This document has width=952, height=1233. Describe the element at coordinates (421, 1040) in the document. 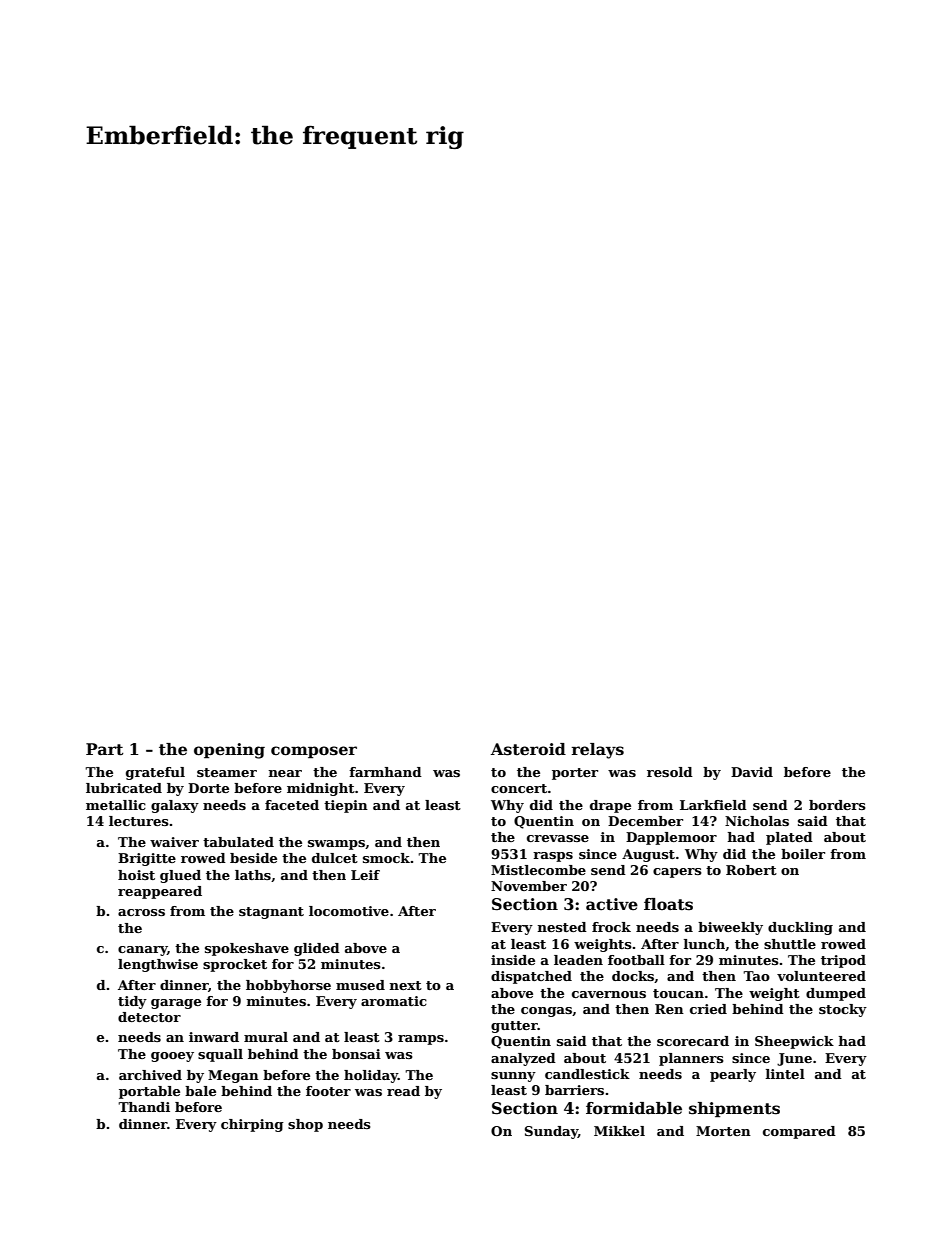

I see `ramps` at that location.
